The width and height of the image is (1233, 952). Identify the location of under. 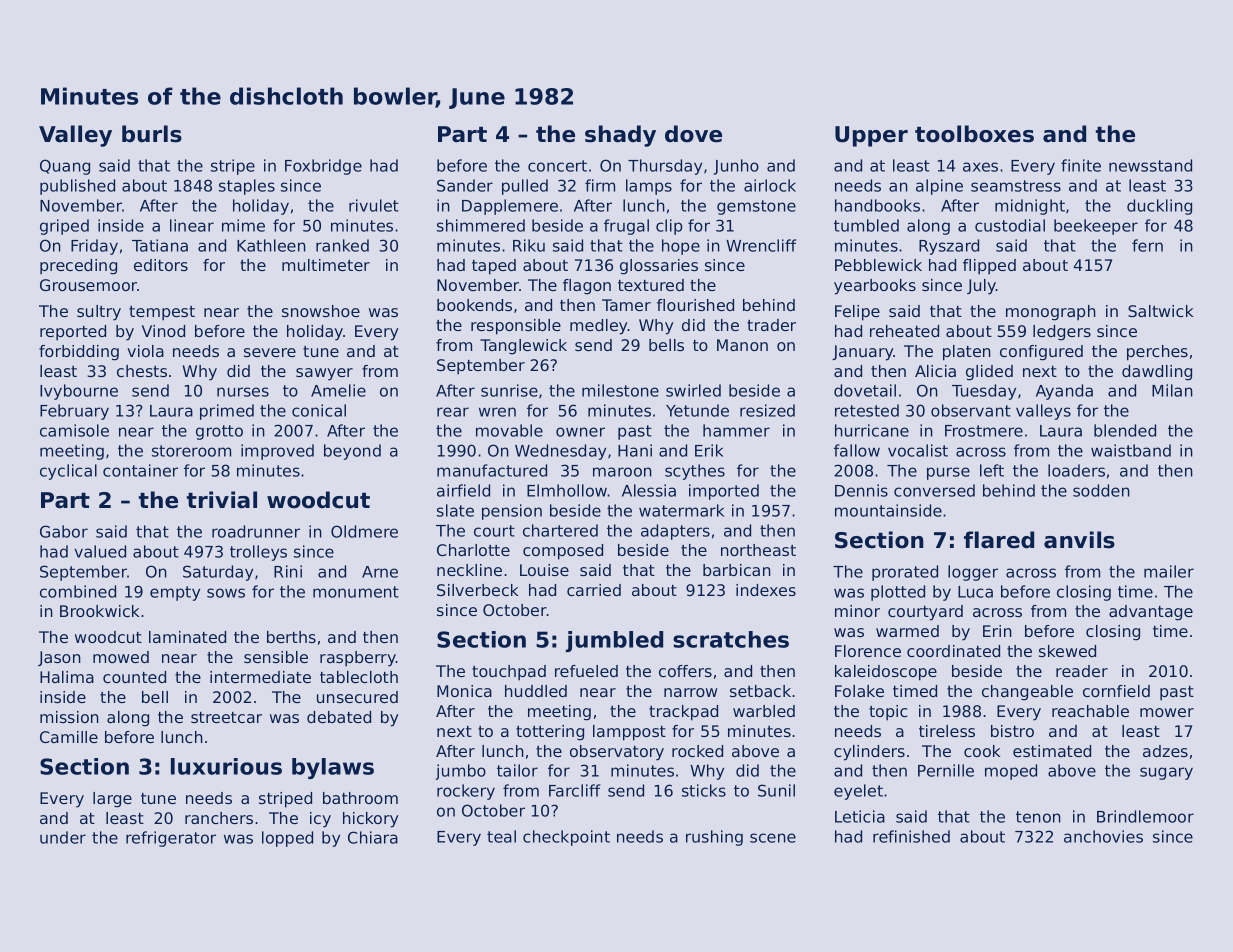
(63, 837).
